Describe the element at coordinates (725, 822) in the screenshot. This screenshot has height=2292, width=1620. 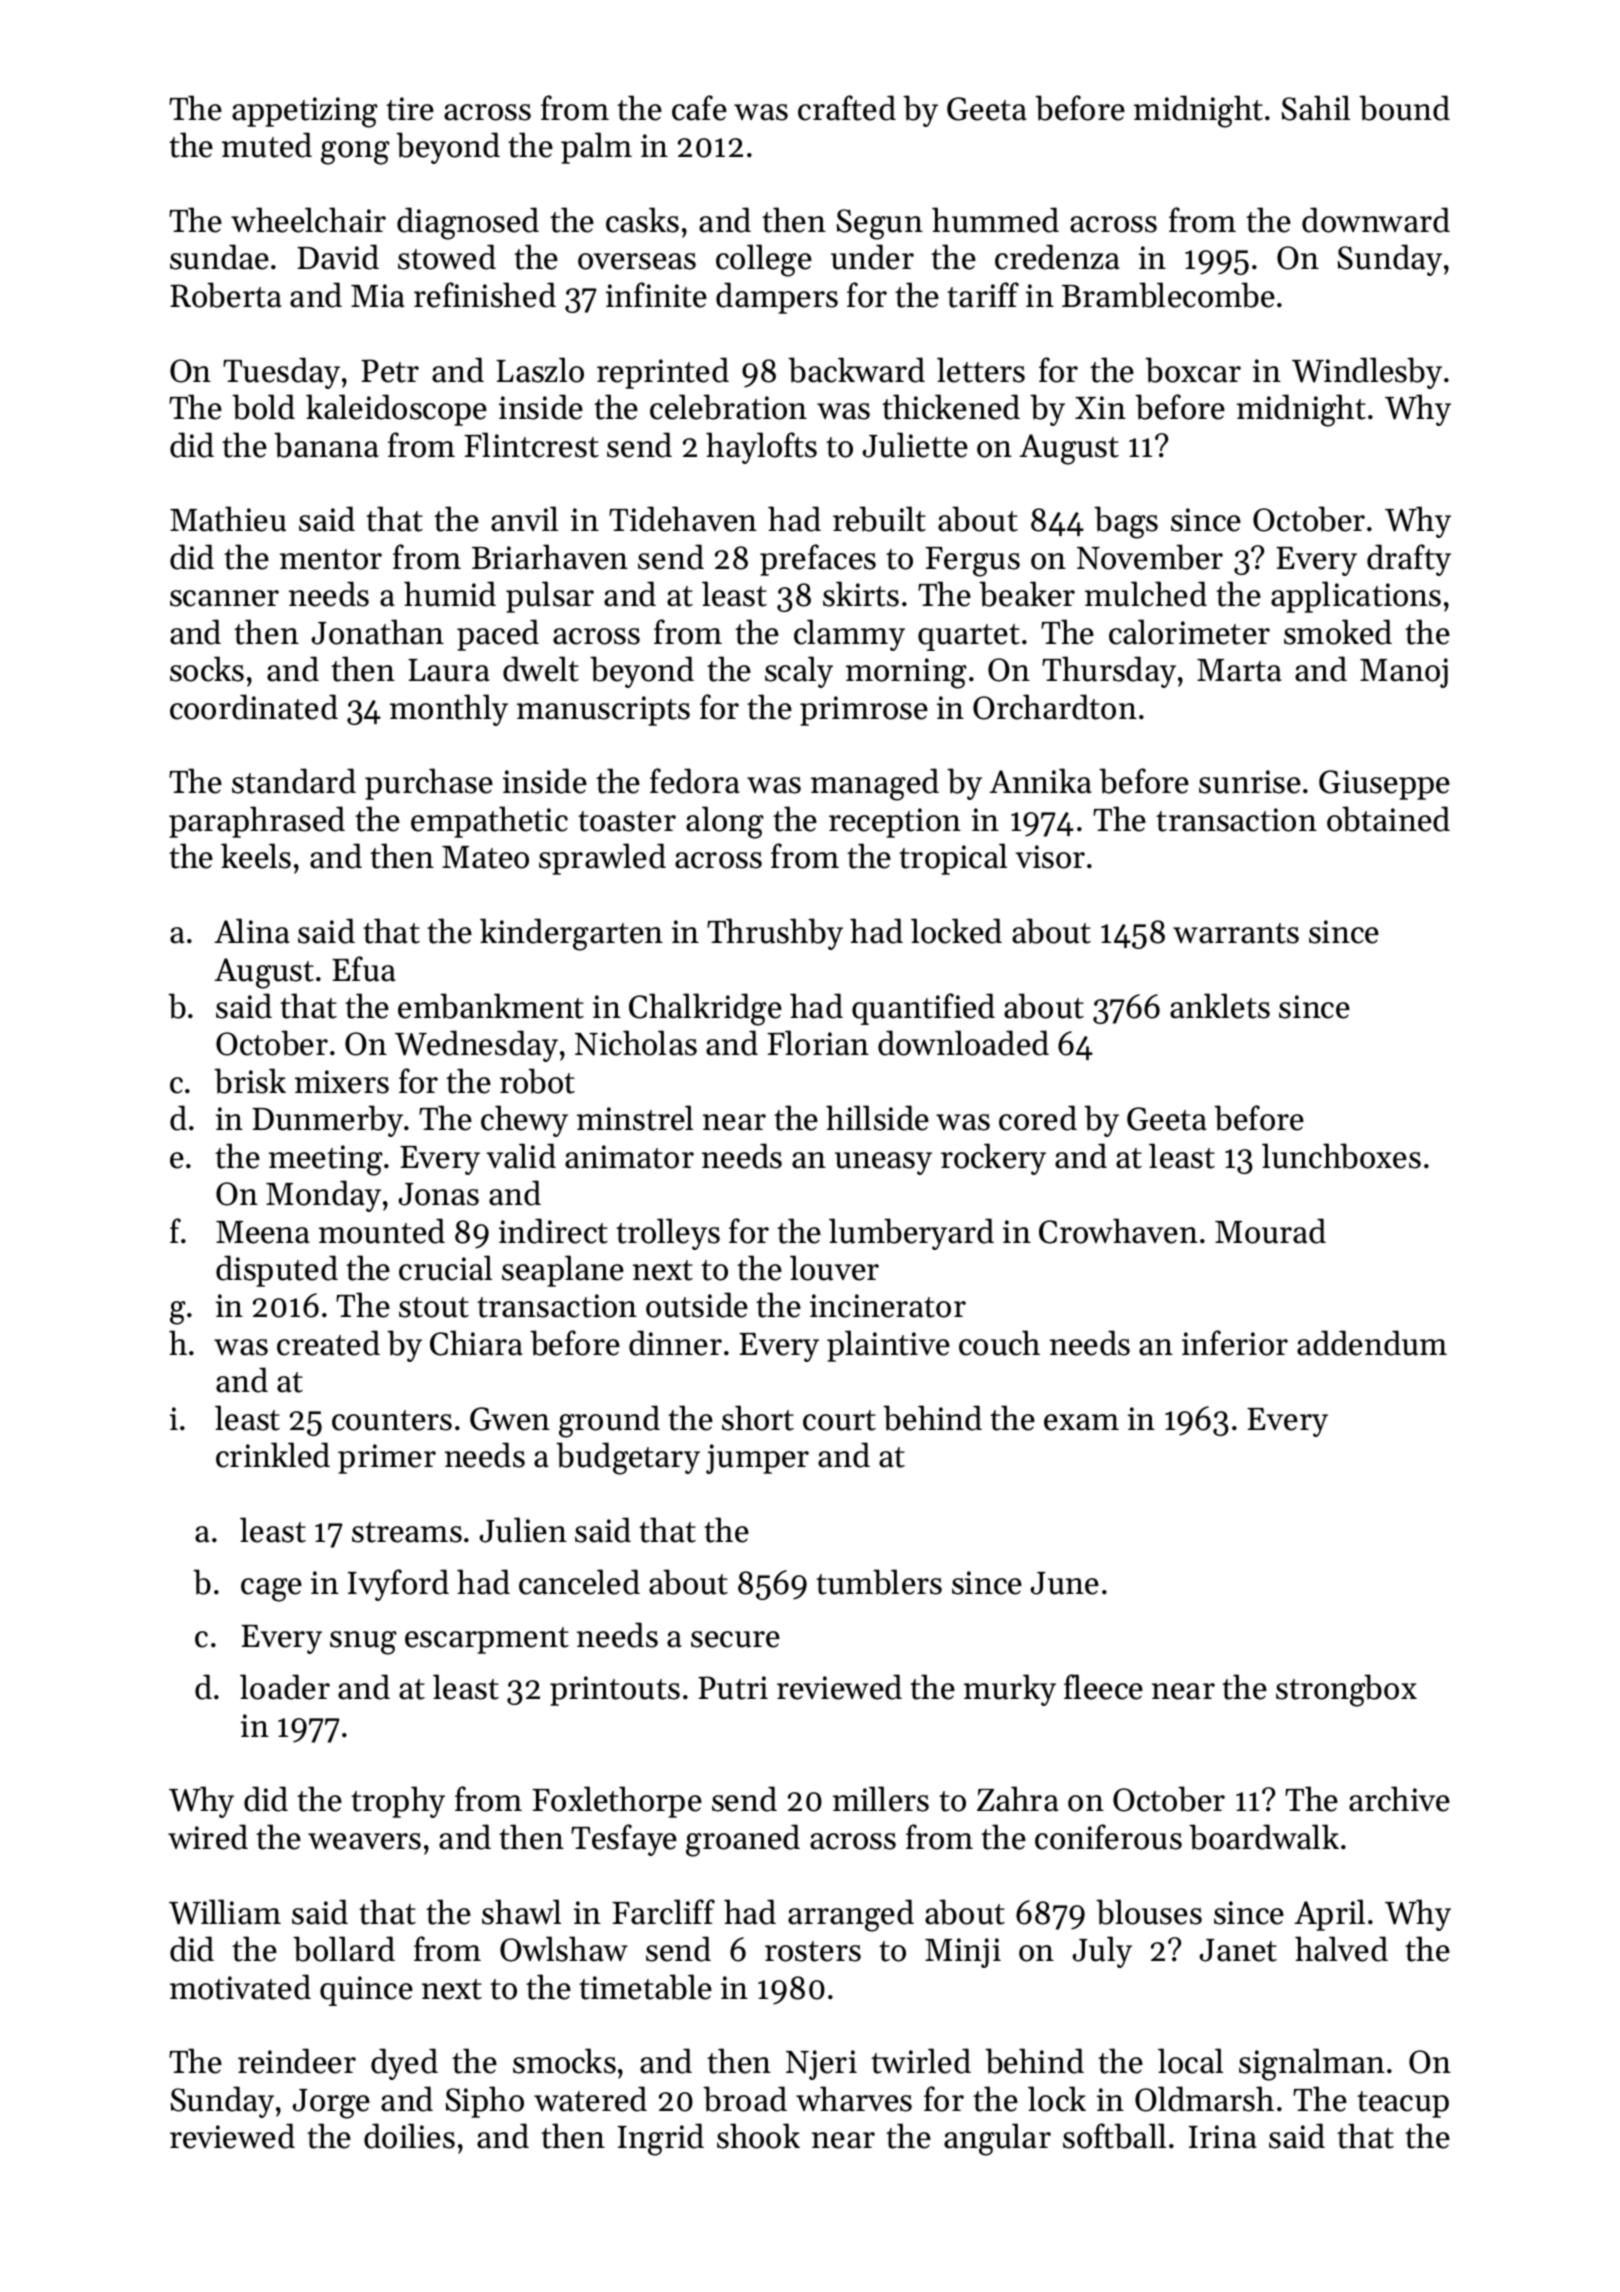
I see `along` at that location.
